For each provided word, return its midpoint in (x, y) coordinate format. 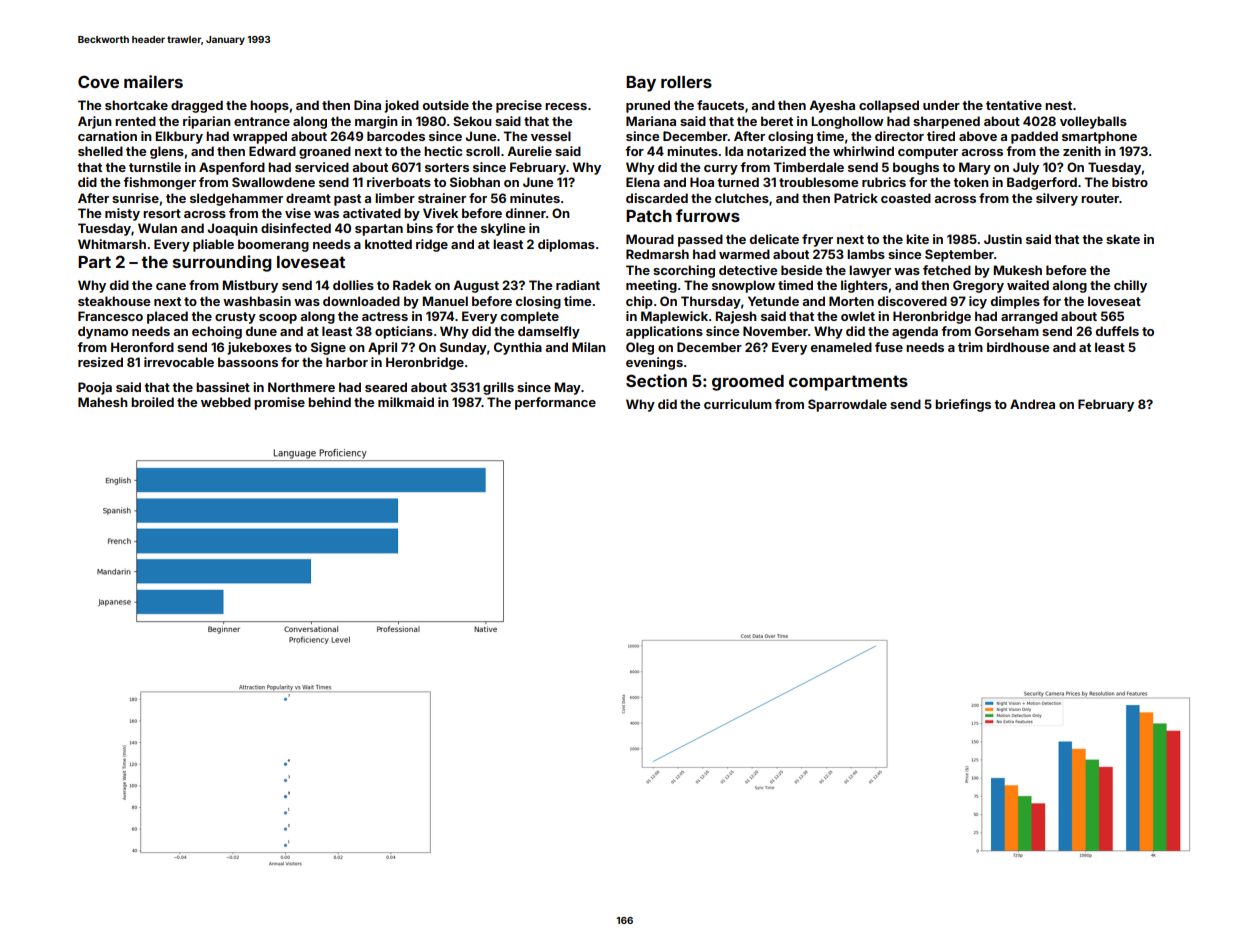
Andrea (1032, 404)
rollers (686, 82)
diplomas (566, 245)
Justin (1003, 239)
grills (498, 388)
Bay (641, 84)
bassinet (223, 387)
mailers (153, 81)
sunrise (135, 198)
